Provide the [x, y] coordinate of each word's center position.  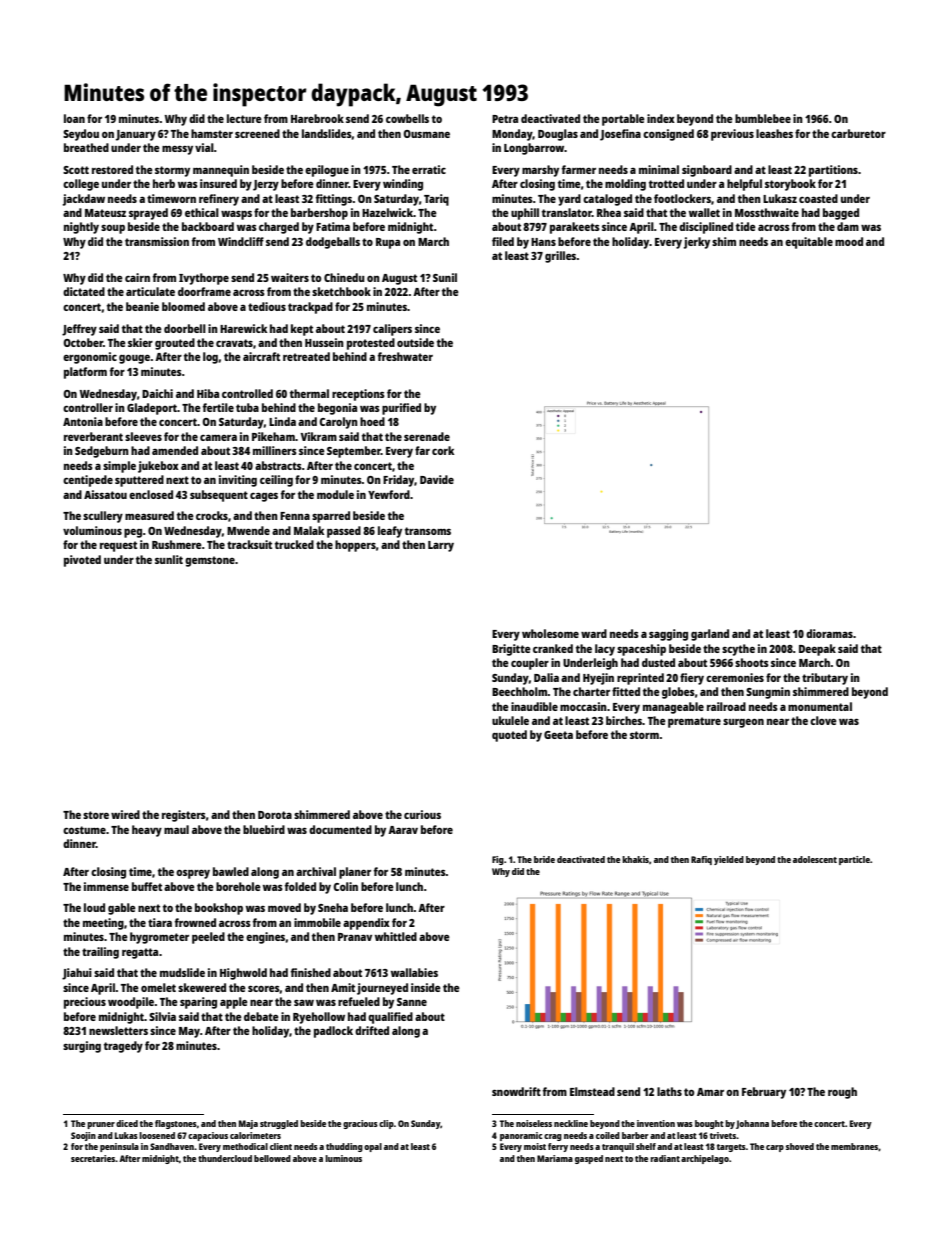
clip [386, 1124]
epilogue [327, 171]
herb [164, 183]
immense [106, 886]
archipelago [705, 1159]
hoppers [355, 546]
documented [340, 829]
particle [854, 860]
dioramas [829, 633]
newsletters [118, 1030]
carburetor [858, 133]
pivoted [82, 561]
